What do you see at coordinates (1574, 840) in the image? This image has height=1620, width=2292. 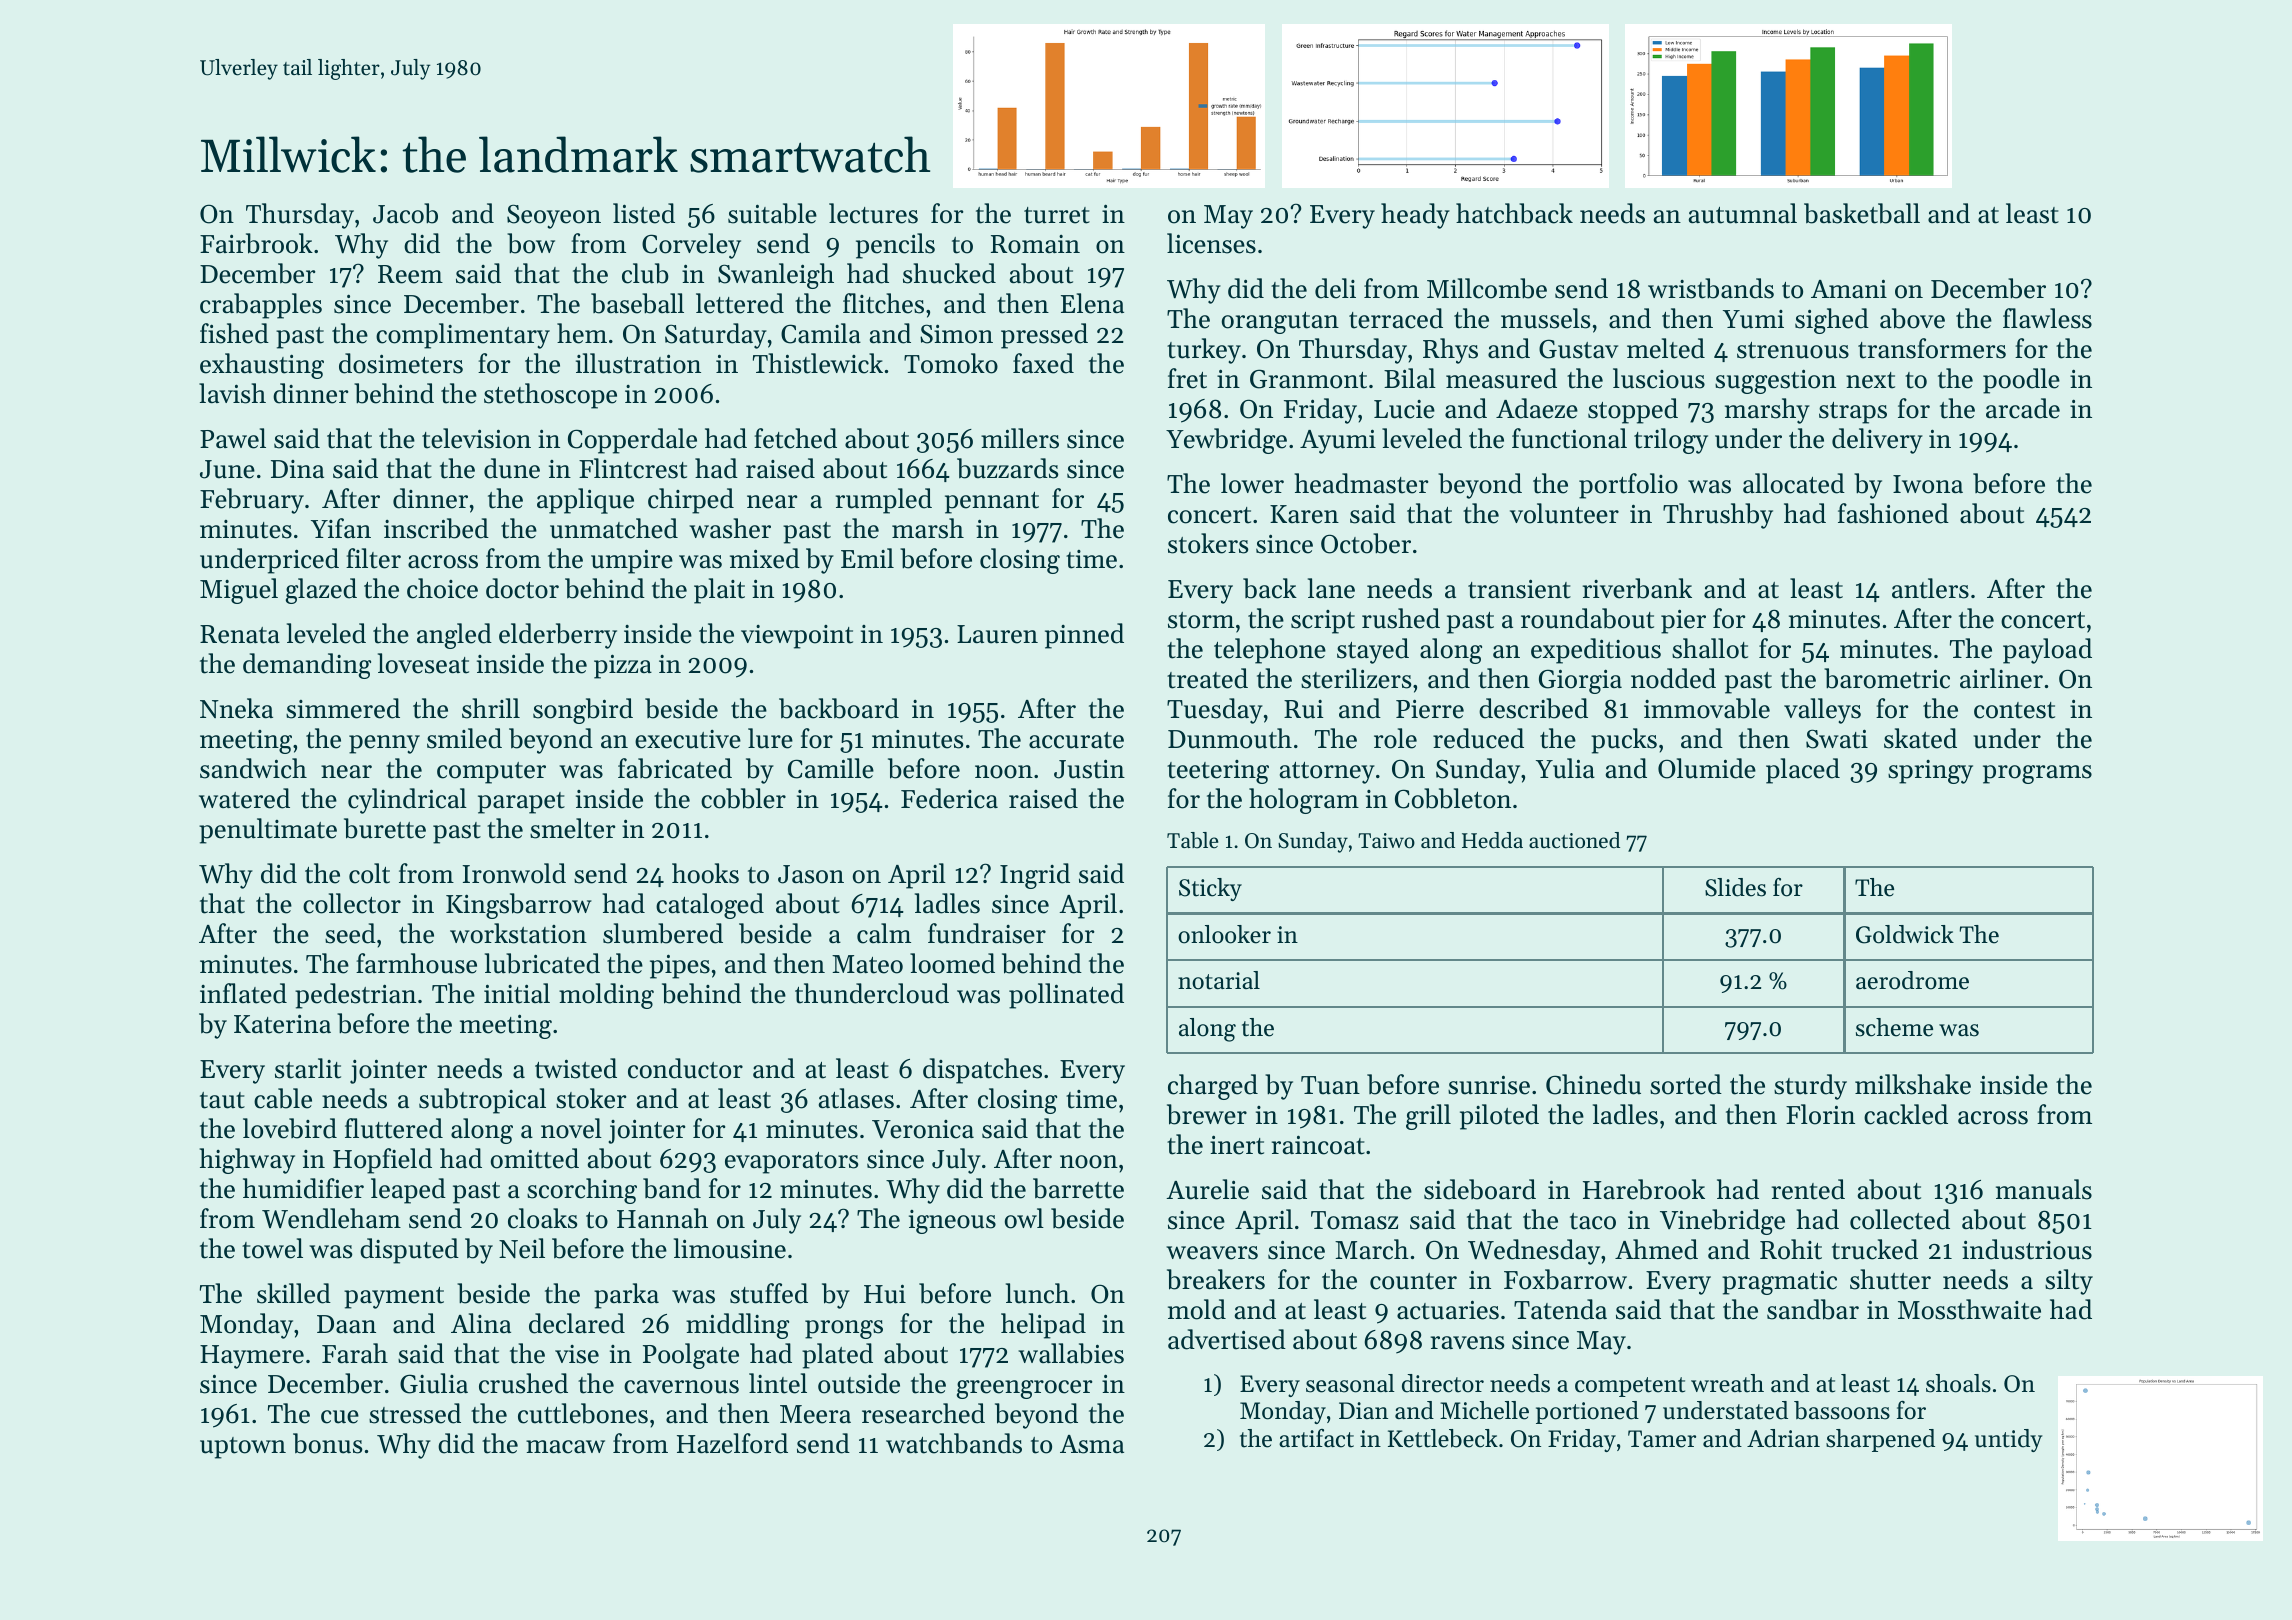 I see `auctioned` at bounding box center [1574, 840].
